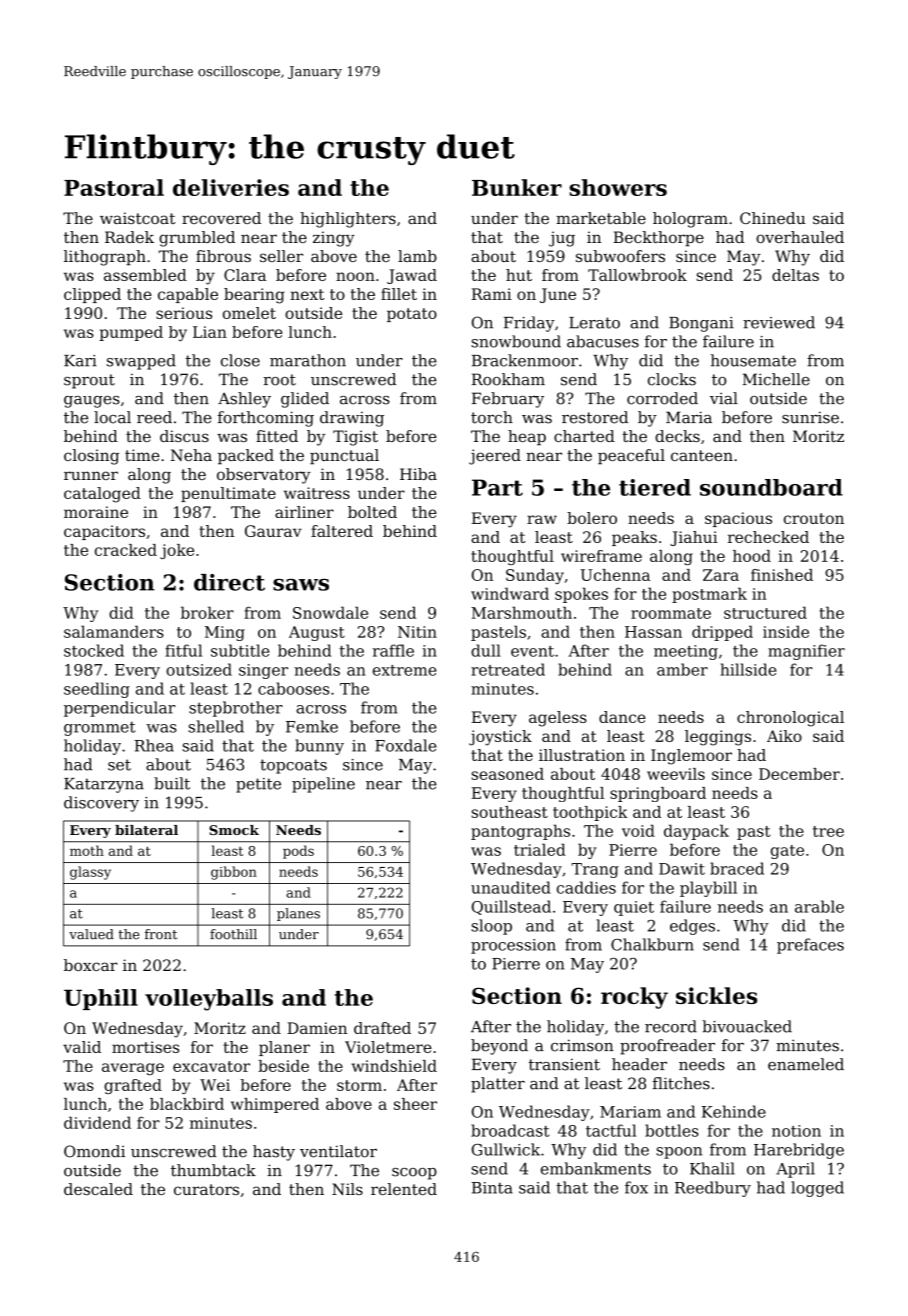  What do you see at coordinates (415, 1104) in the screenshot?
I see `sheer` at bounding box center [415, 1104].
